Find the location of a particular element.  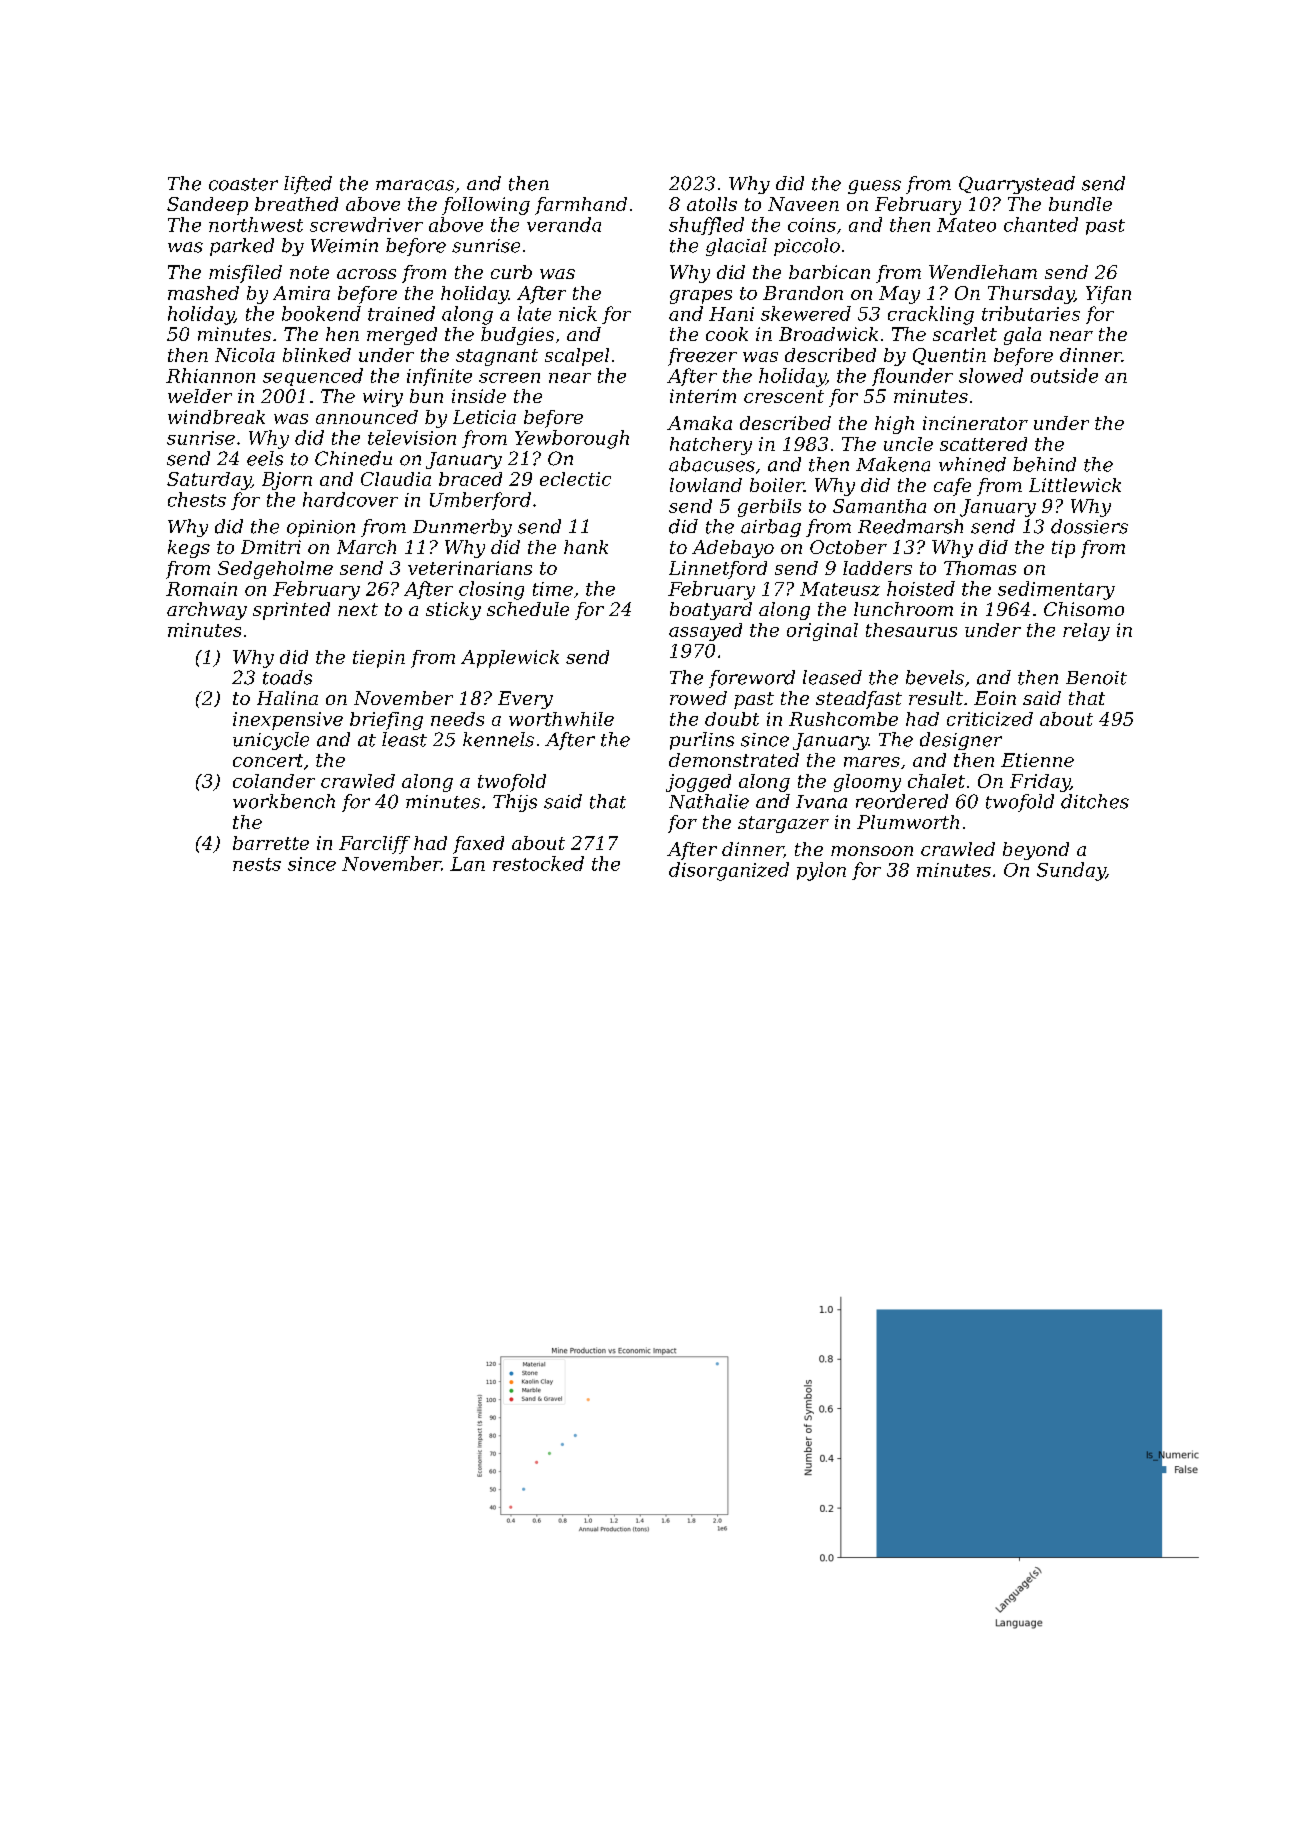

bundle is located at coordinates (1080, 204).
